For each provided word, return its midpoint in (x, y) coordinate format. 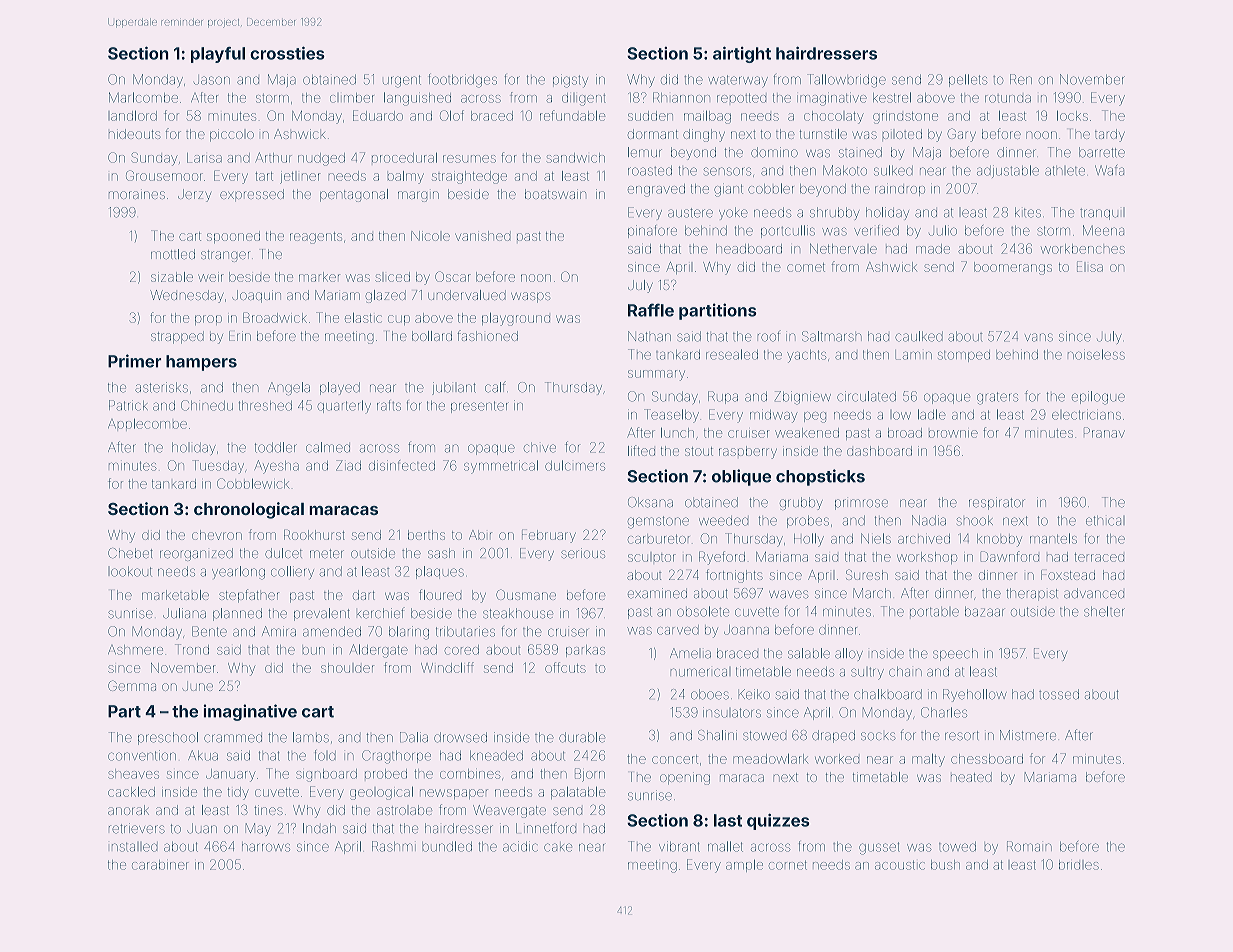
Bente (209, 631)
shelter (1104, 611)
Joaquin (256, 296)
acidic (520, 846)
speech (955, 654)
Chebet (130, 553)
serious (583, 553)
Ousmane (526, 594)
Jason (212, 80)
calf (495, 387)
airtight (742, 54)
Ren (1021, 79)
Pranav (1104, 432)
